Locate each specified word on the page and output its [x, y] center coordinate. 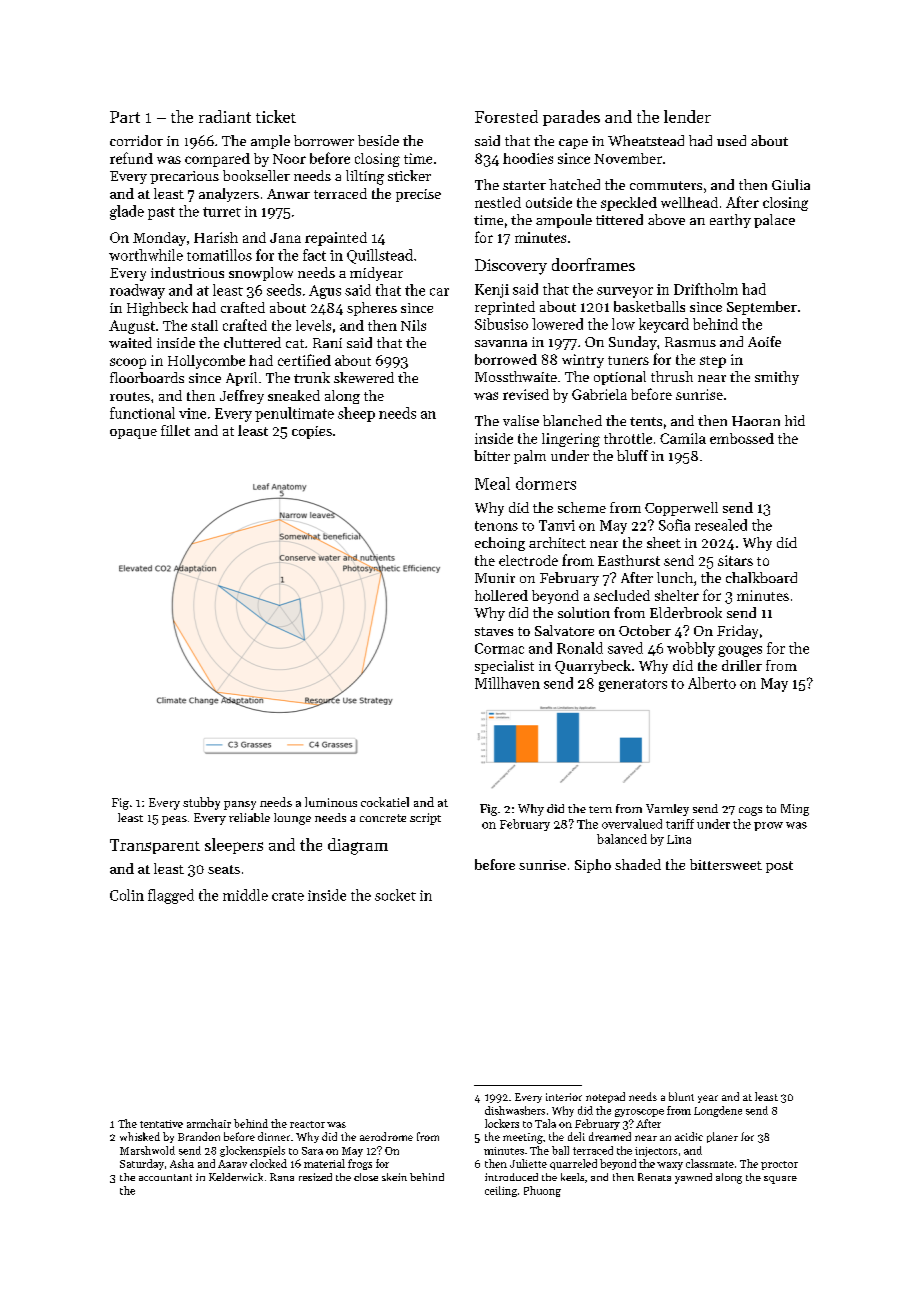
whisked [140, 1136]
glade [127, 212]
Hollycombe [206, 362]
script [425, 819]
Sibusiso [501, 324]
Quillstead [380, 256]
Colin [127, 895]
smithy [777, 378]
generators [633, 685]
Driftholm [706, 289]
